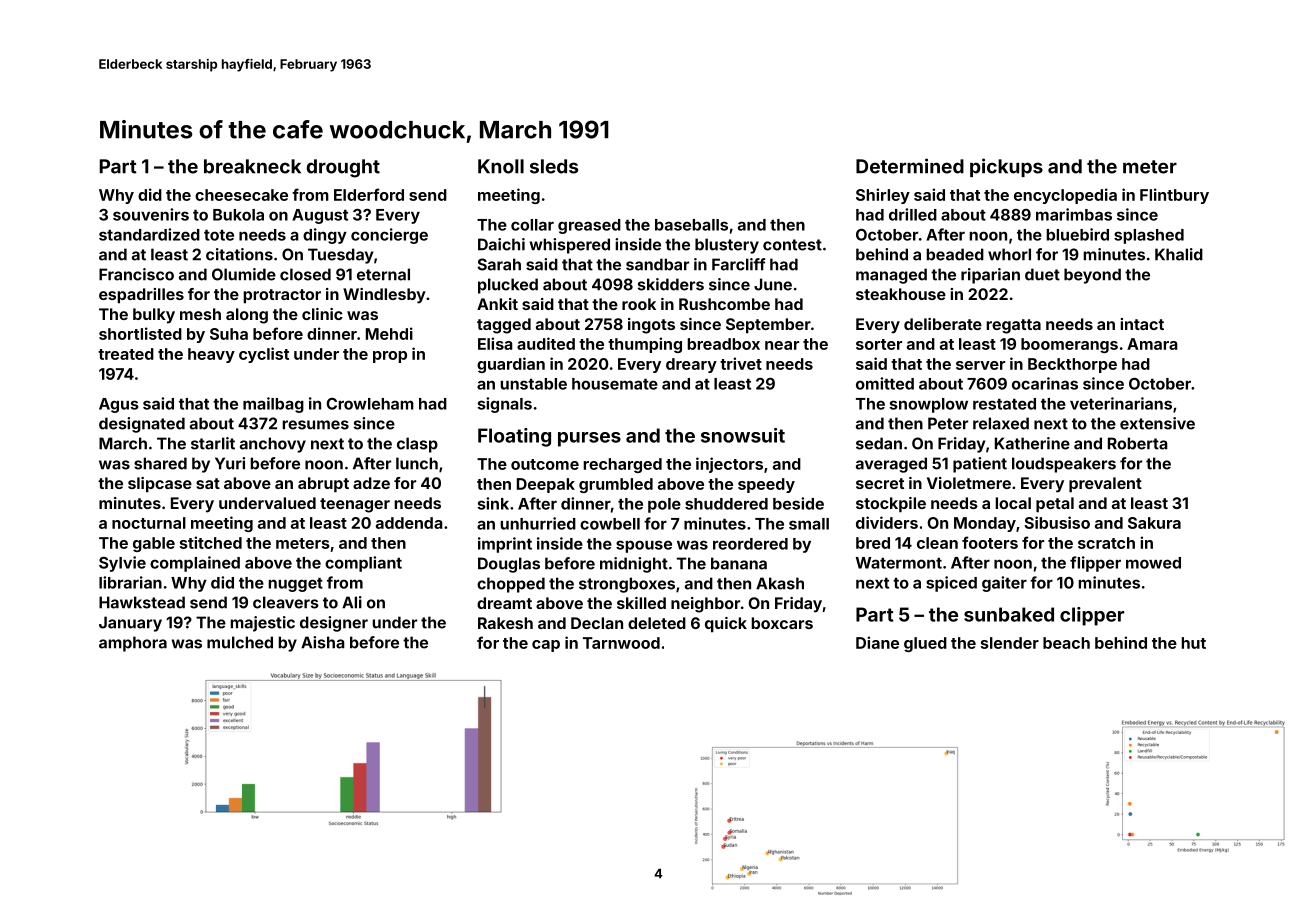  Describe the element at coordinates (1013, 503) in the screenshot. I see `local` at that location.
